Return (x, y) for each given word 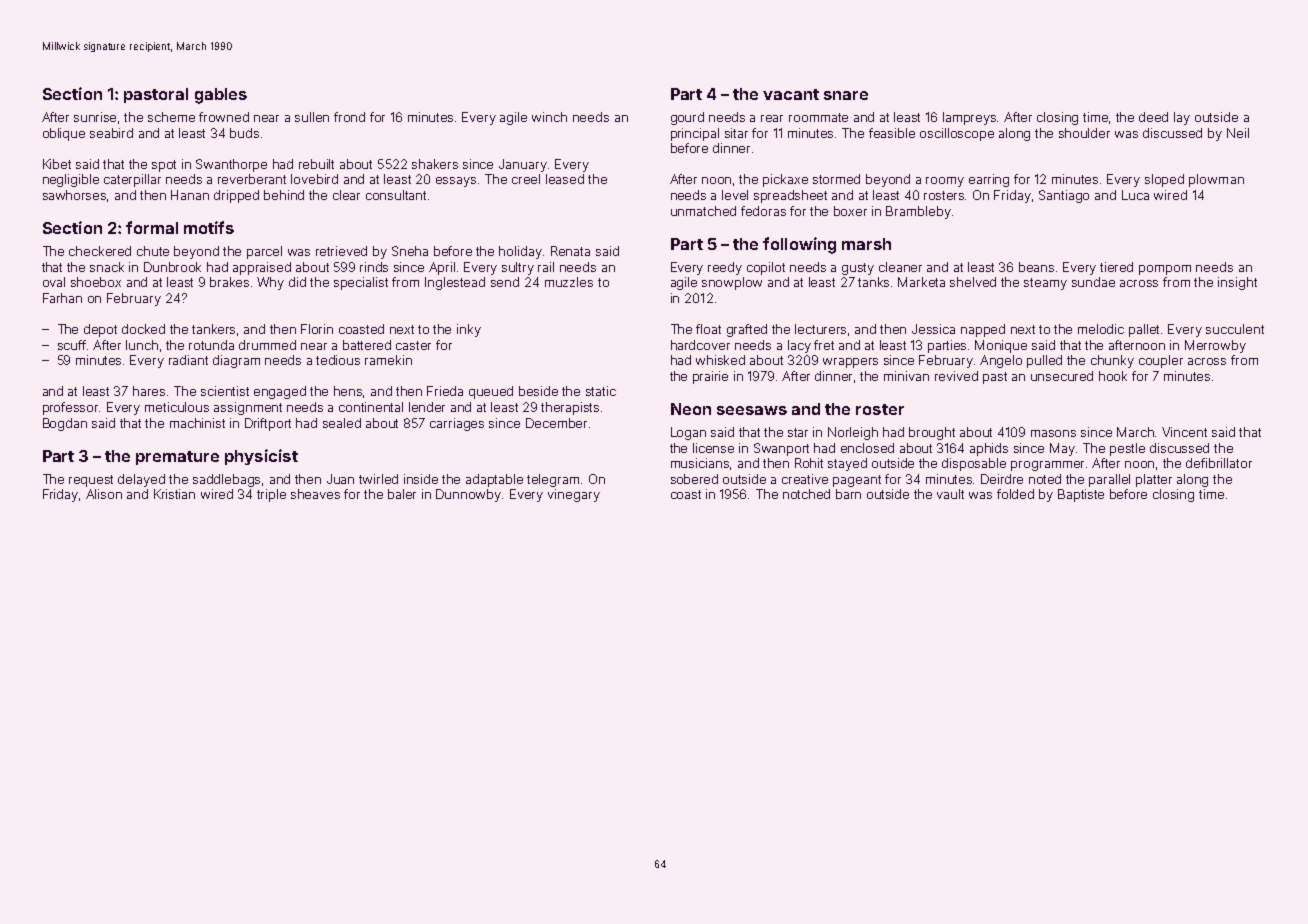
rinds (374, 267)
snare (846, 95)
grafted (747, 330)
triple (271, 495)
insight (1237, 283)
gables (221, 96)
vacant (791, 94)
